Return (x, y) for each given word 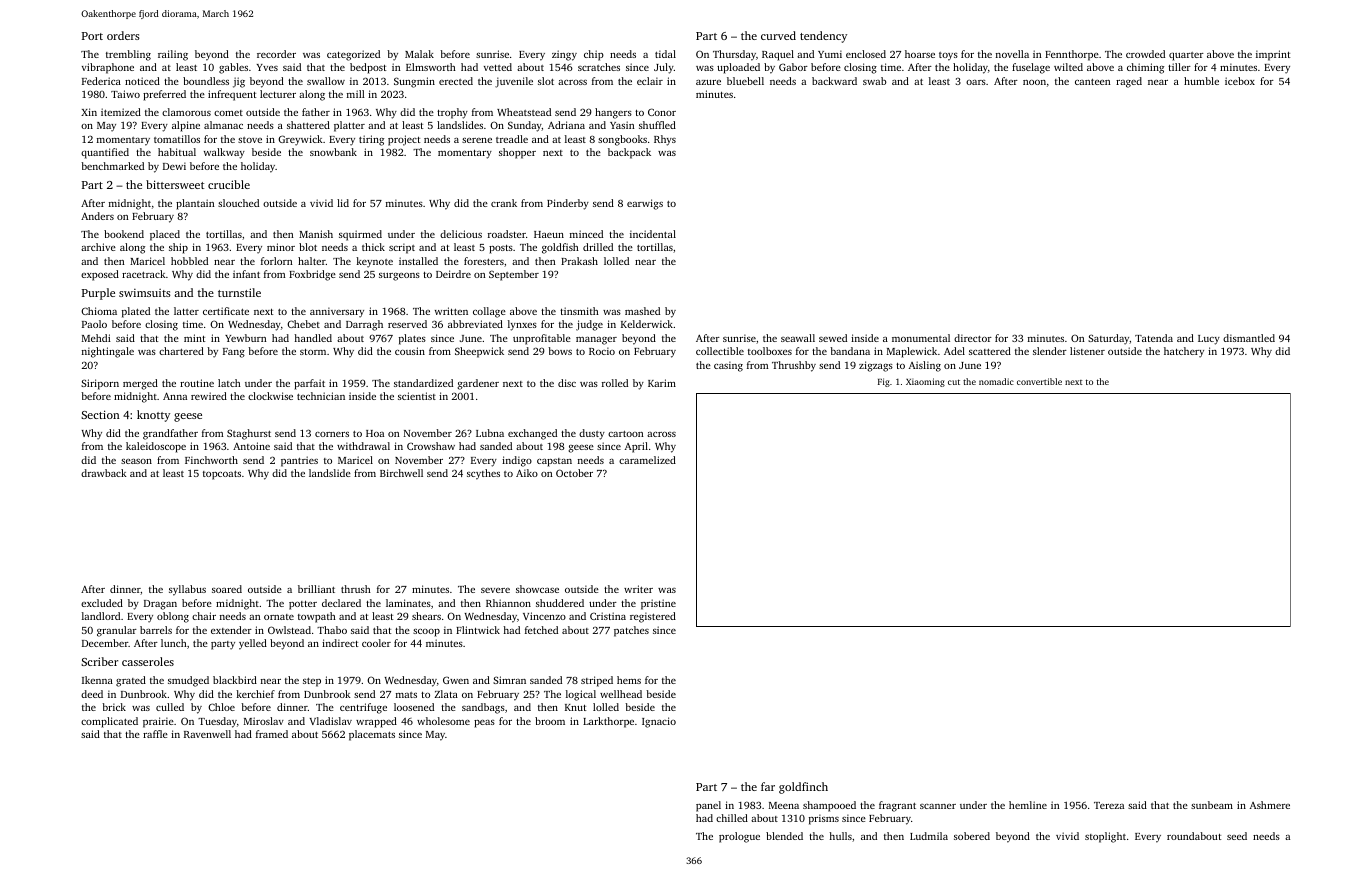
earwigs (645, 204)
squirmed (360, 235)
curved (778, 35)
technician (321, 396)
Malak (419, 54)
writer (638, 589)
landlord (101, 616)
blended (784, 836)
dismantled (1249, 338)
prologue (739, 837)
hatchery (1184, 352)
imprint (1273, 55)
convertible (1039, 381)
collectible (720, 351)
